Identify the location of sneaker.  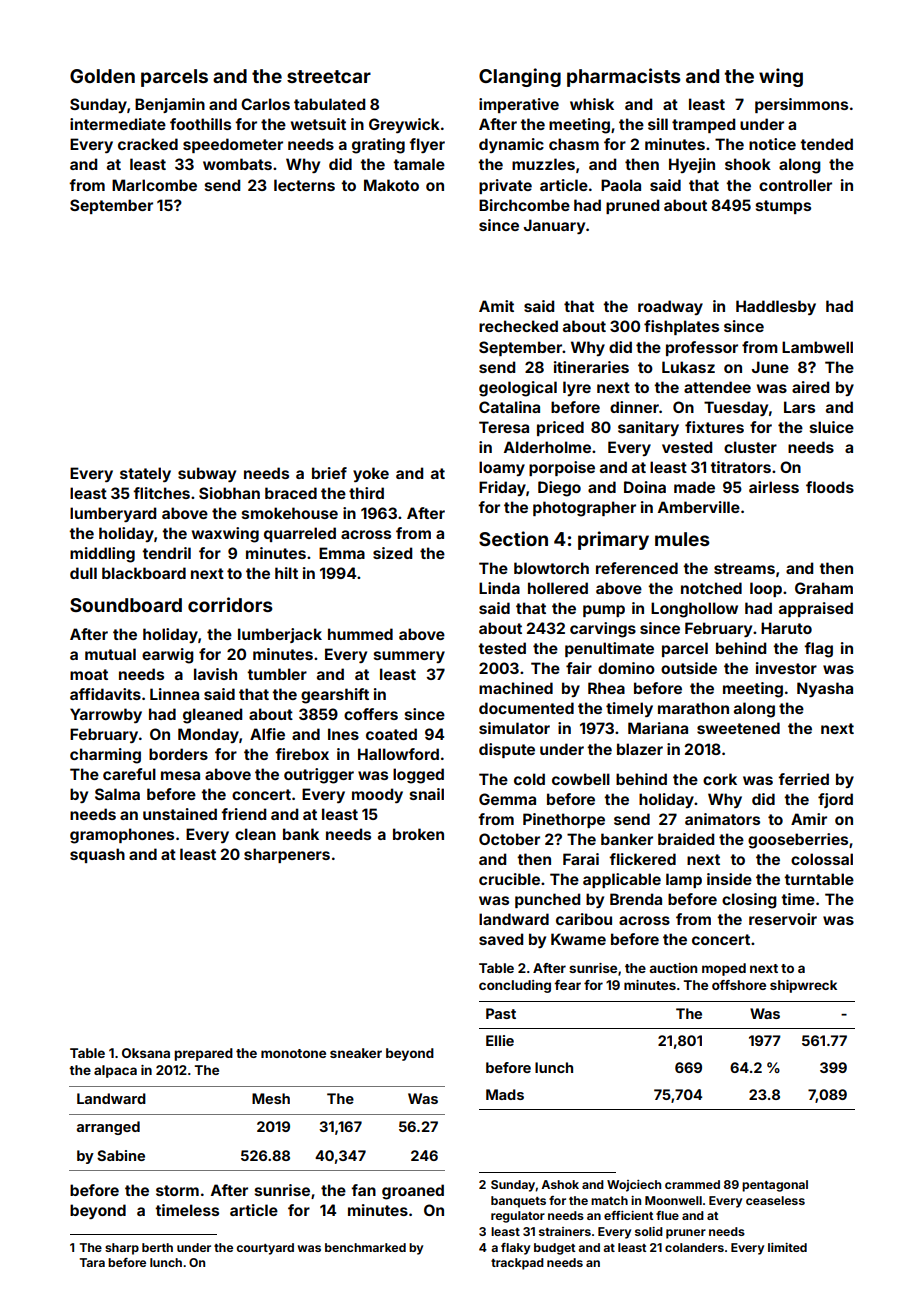
(356, 1053).
